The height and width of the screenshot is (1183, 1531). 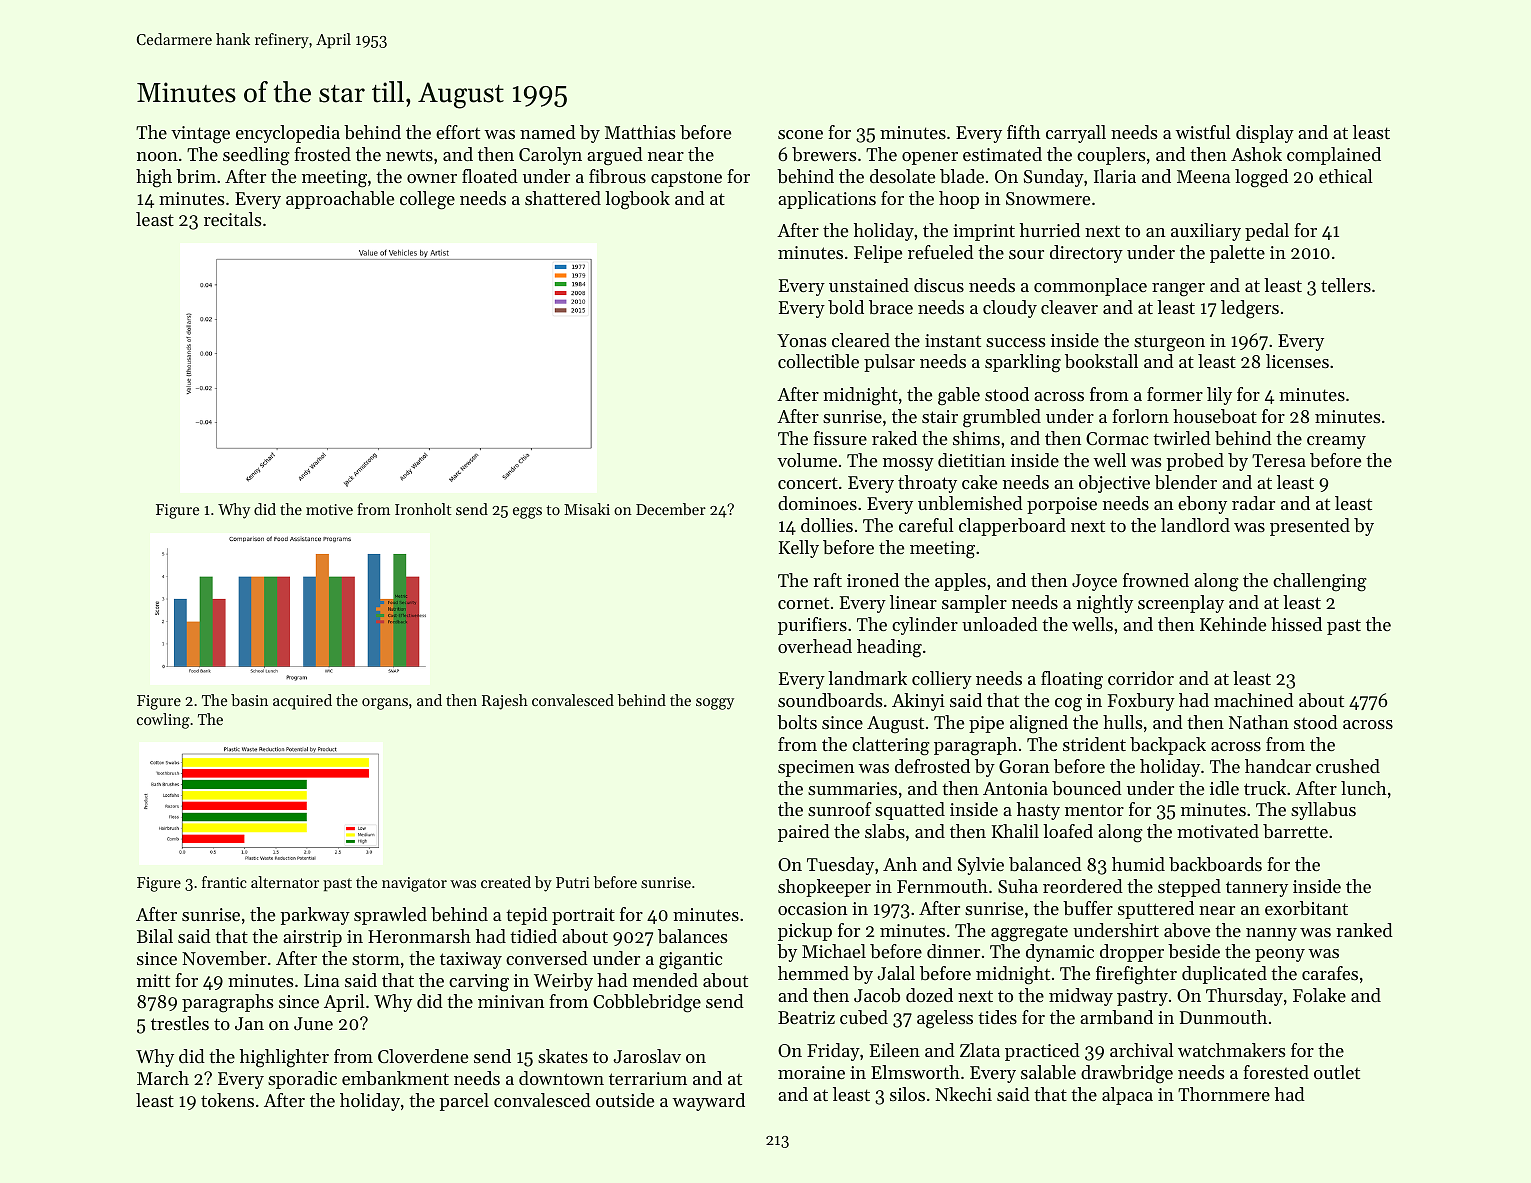 What do you see at coordinates (200, 135) in the screenshot?
I see `vintage` at bounding box center [200, 135].
